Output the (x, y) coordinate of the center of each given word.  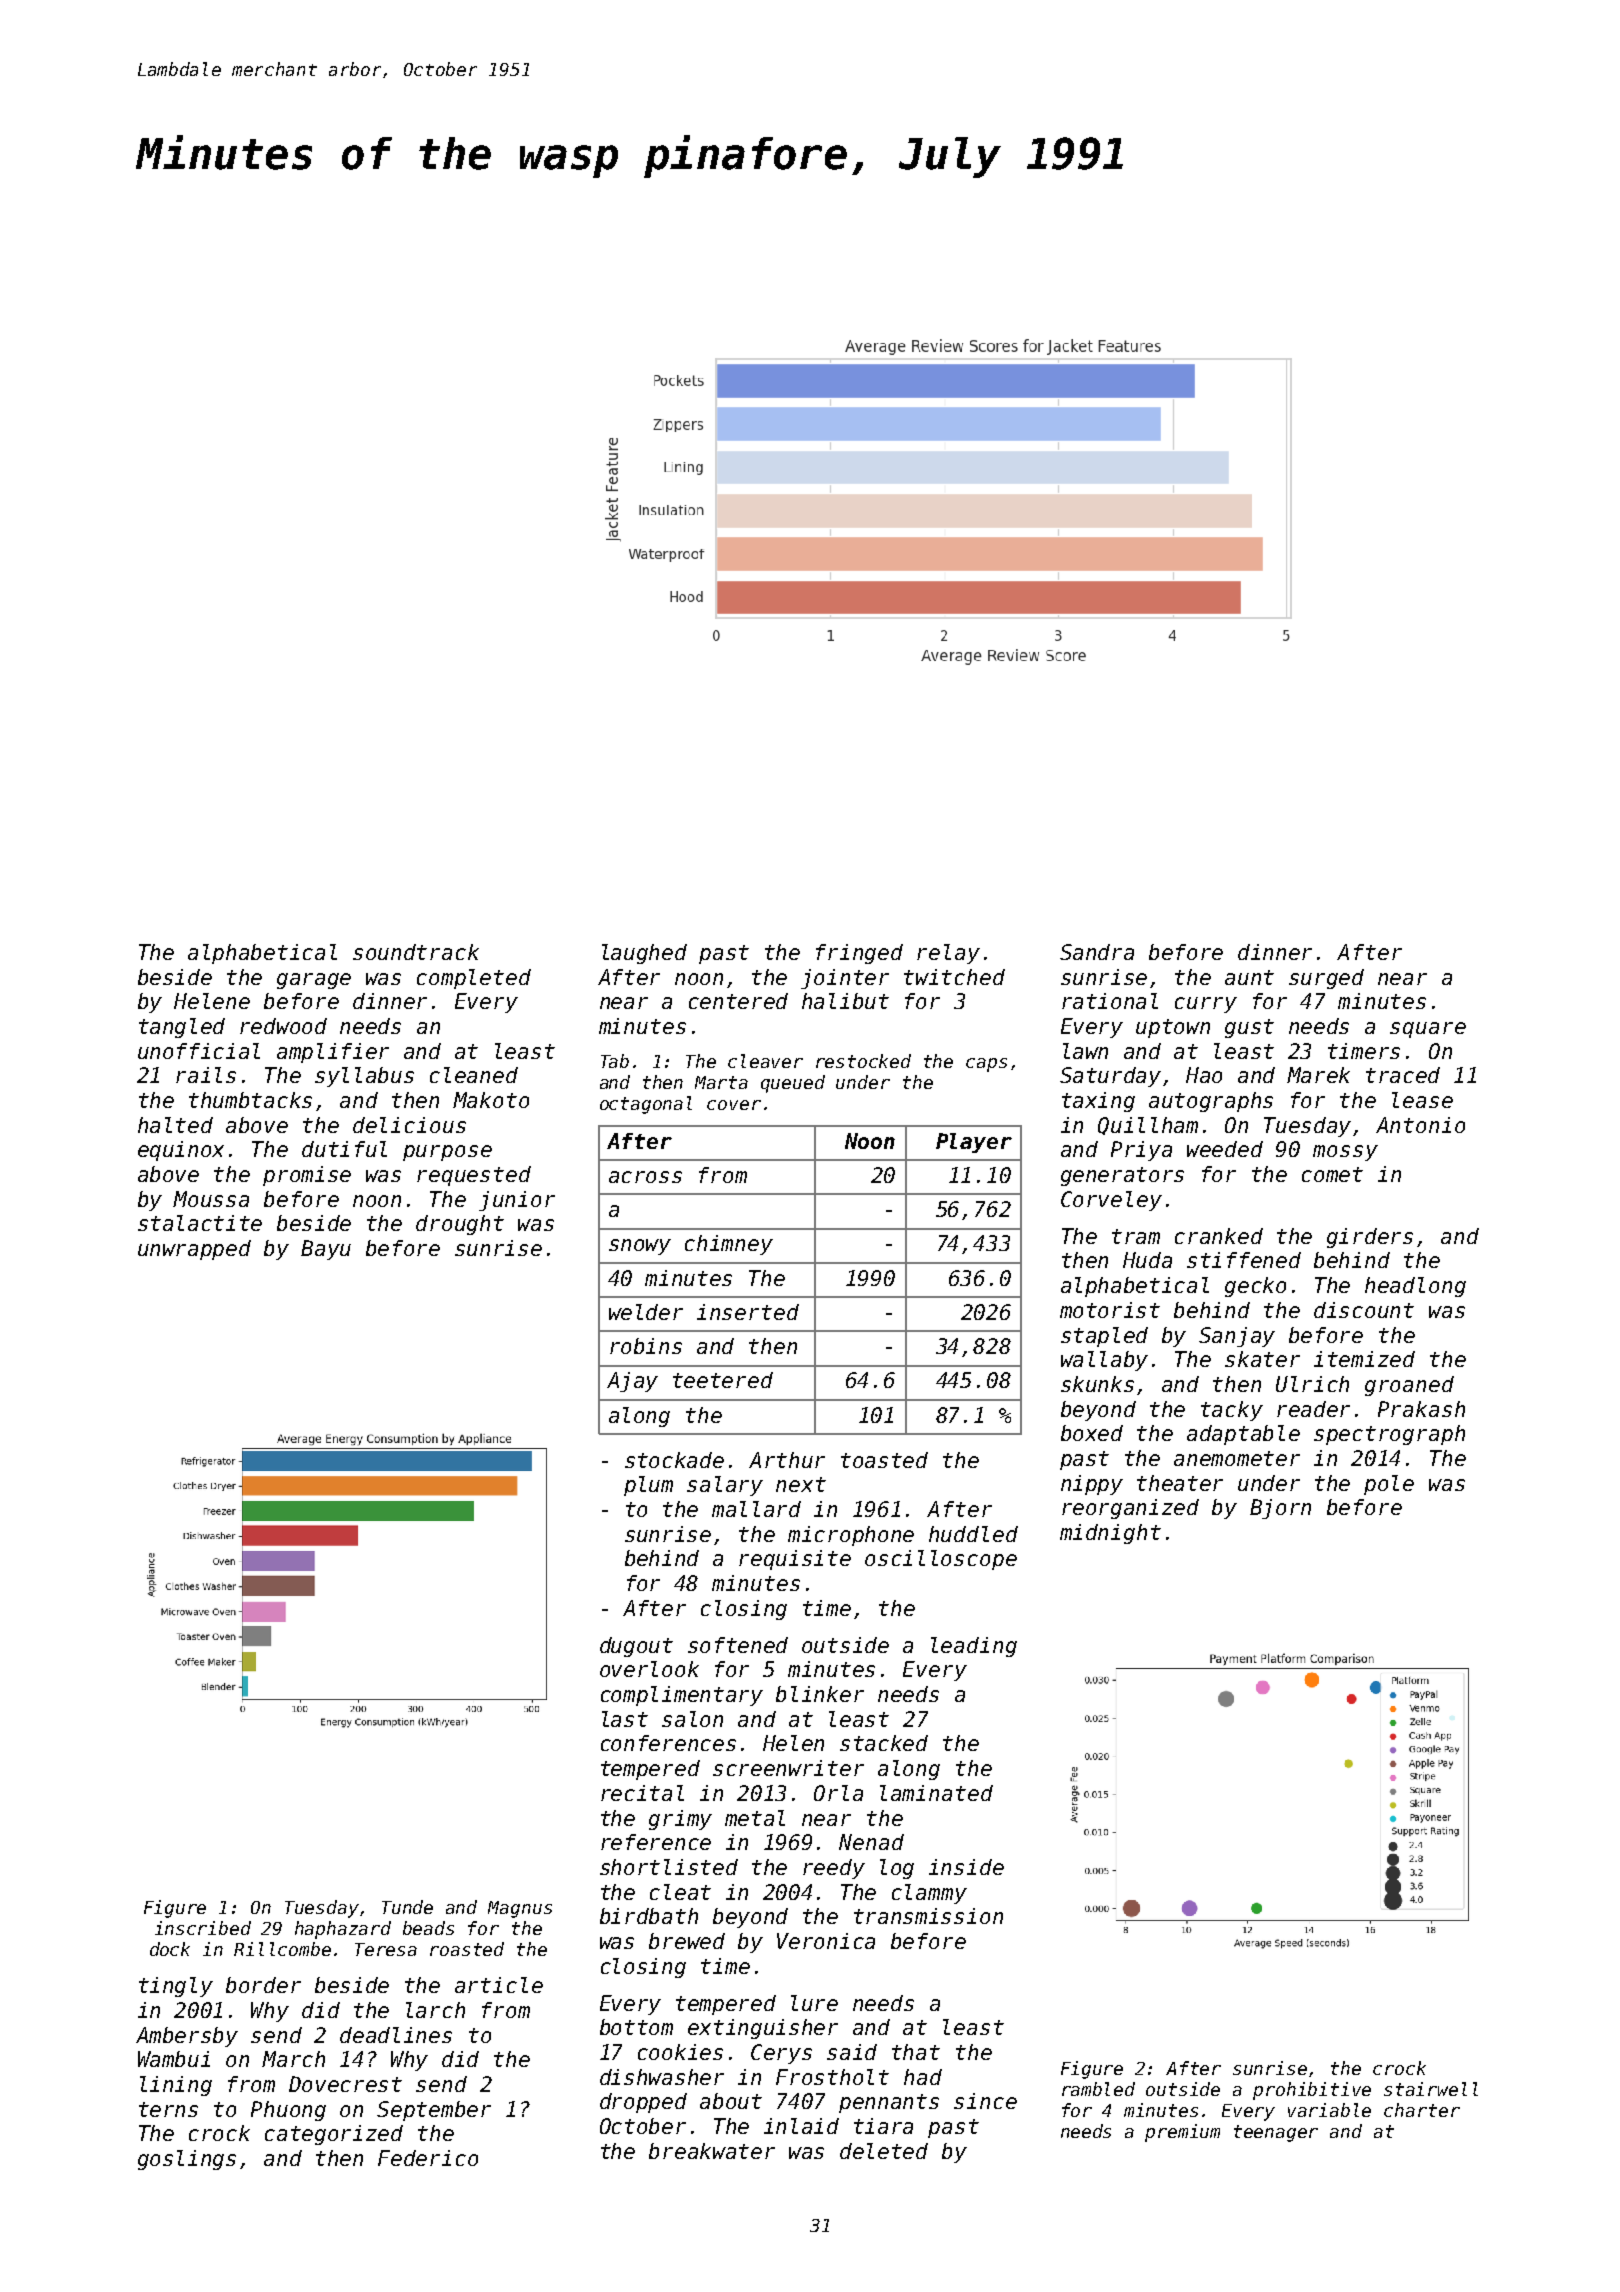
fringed (859, 954)
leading (974, 1647)
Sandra (1097, 952)
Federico (428, 2158)
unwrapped (194, 1250)
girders (1370, 1238)
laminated (936, 1793)
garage (314, 981)
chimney (729, 1245)
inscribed (203, 1928)
